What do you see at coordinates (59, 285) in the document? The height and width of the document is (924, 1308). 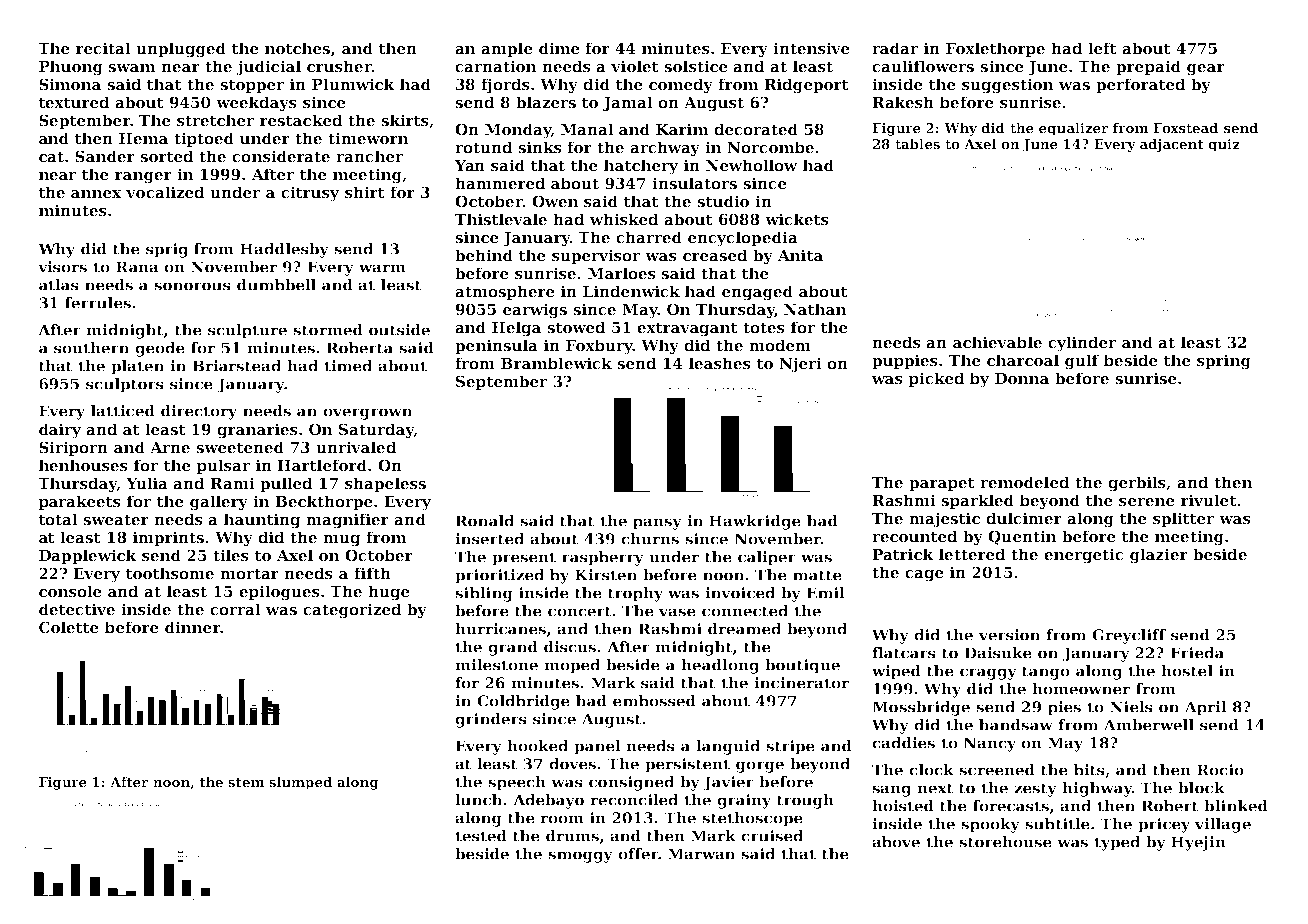 I see `atlas` at bounding box center [59, 285].
